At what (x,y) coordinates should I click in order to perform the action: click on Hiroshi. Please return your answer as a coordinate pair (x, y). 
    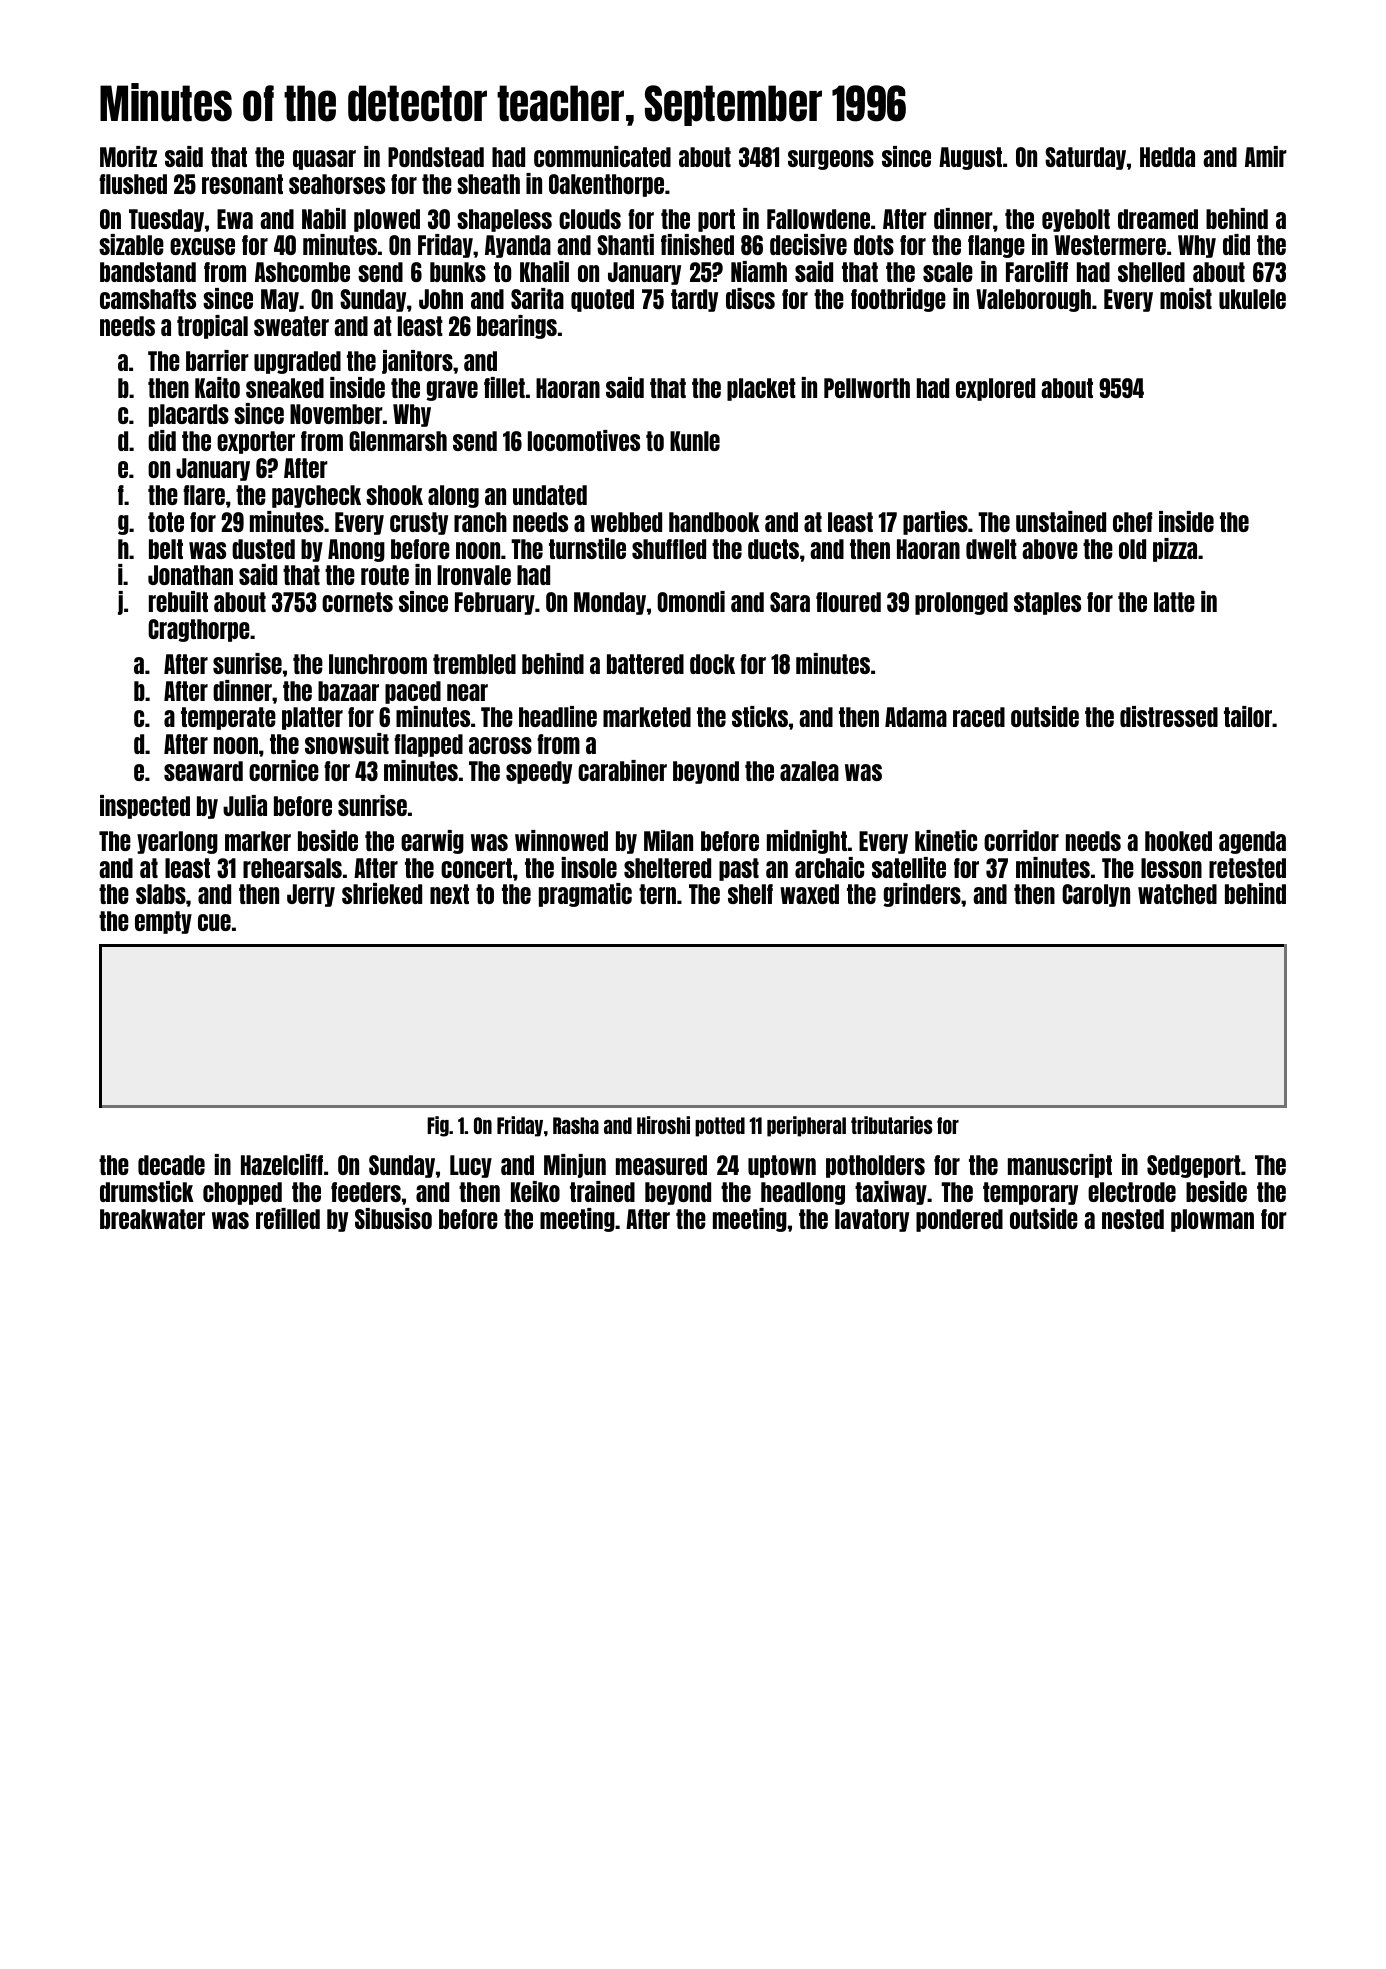
    Looking at the image, I should click on (663, 1125).
